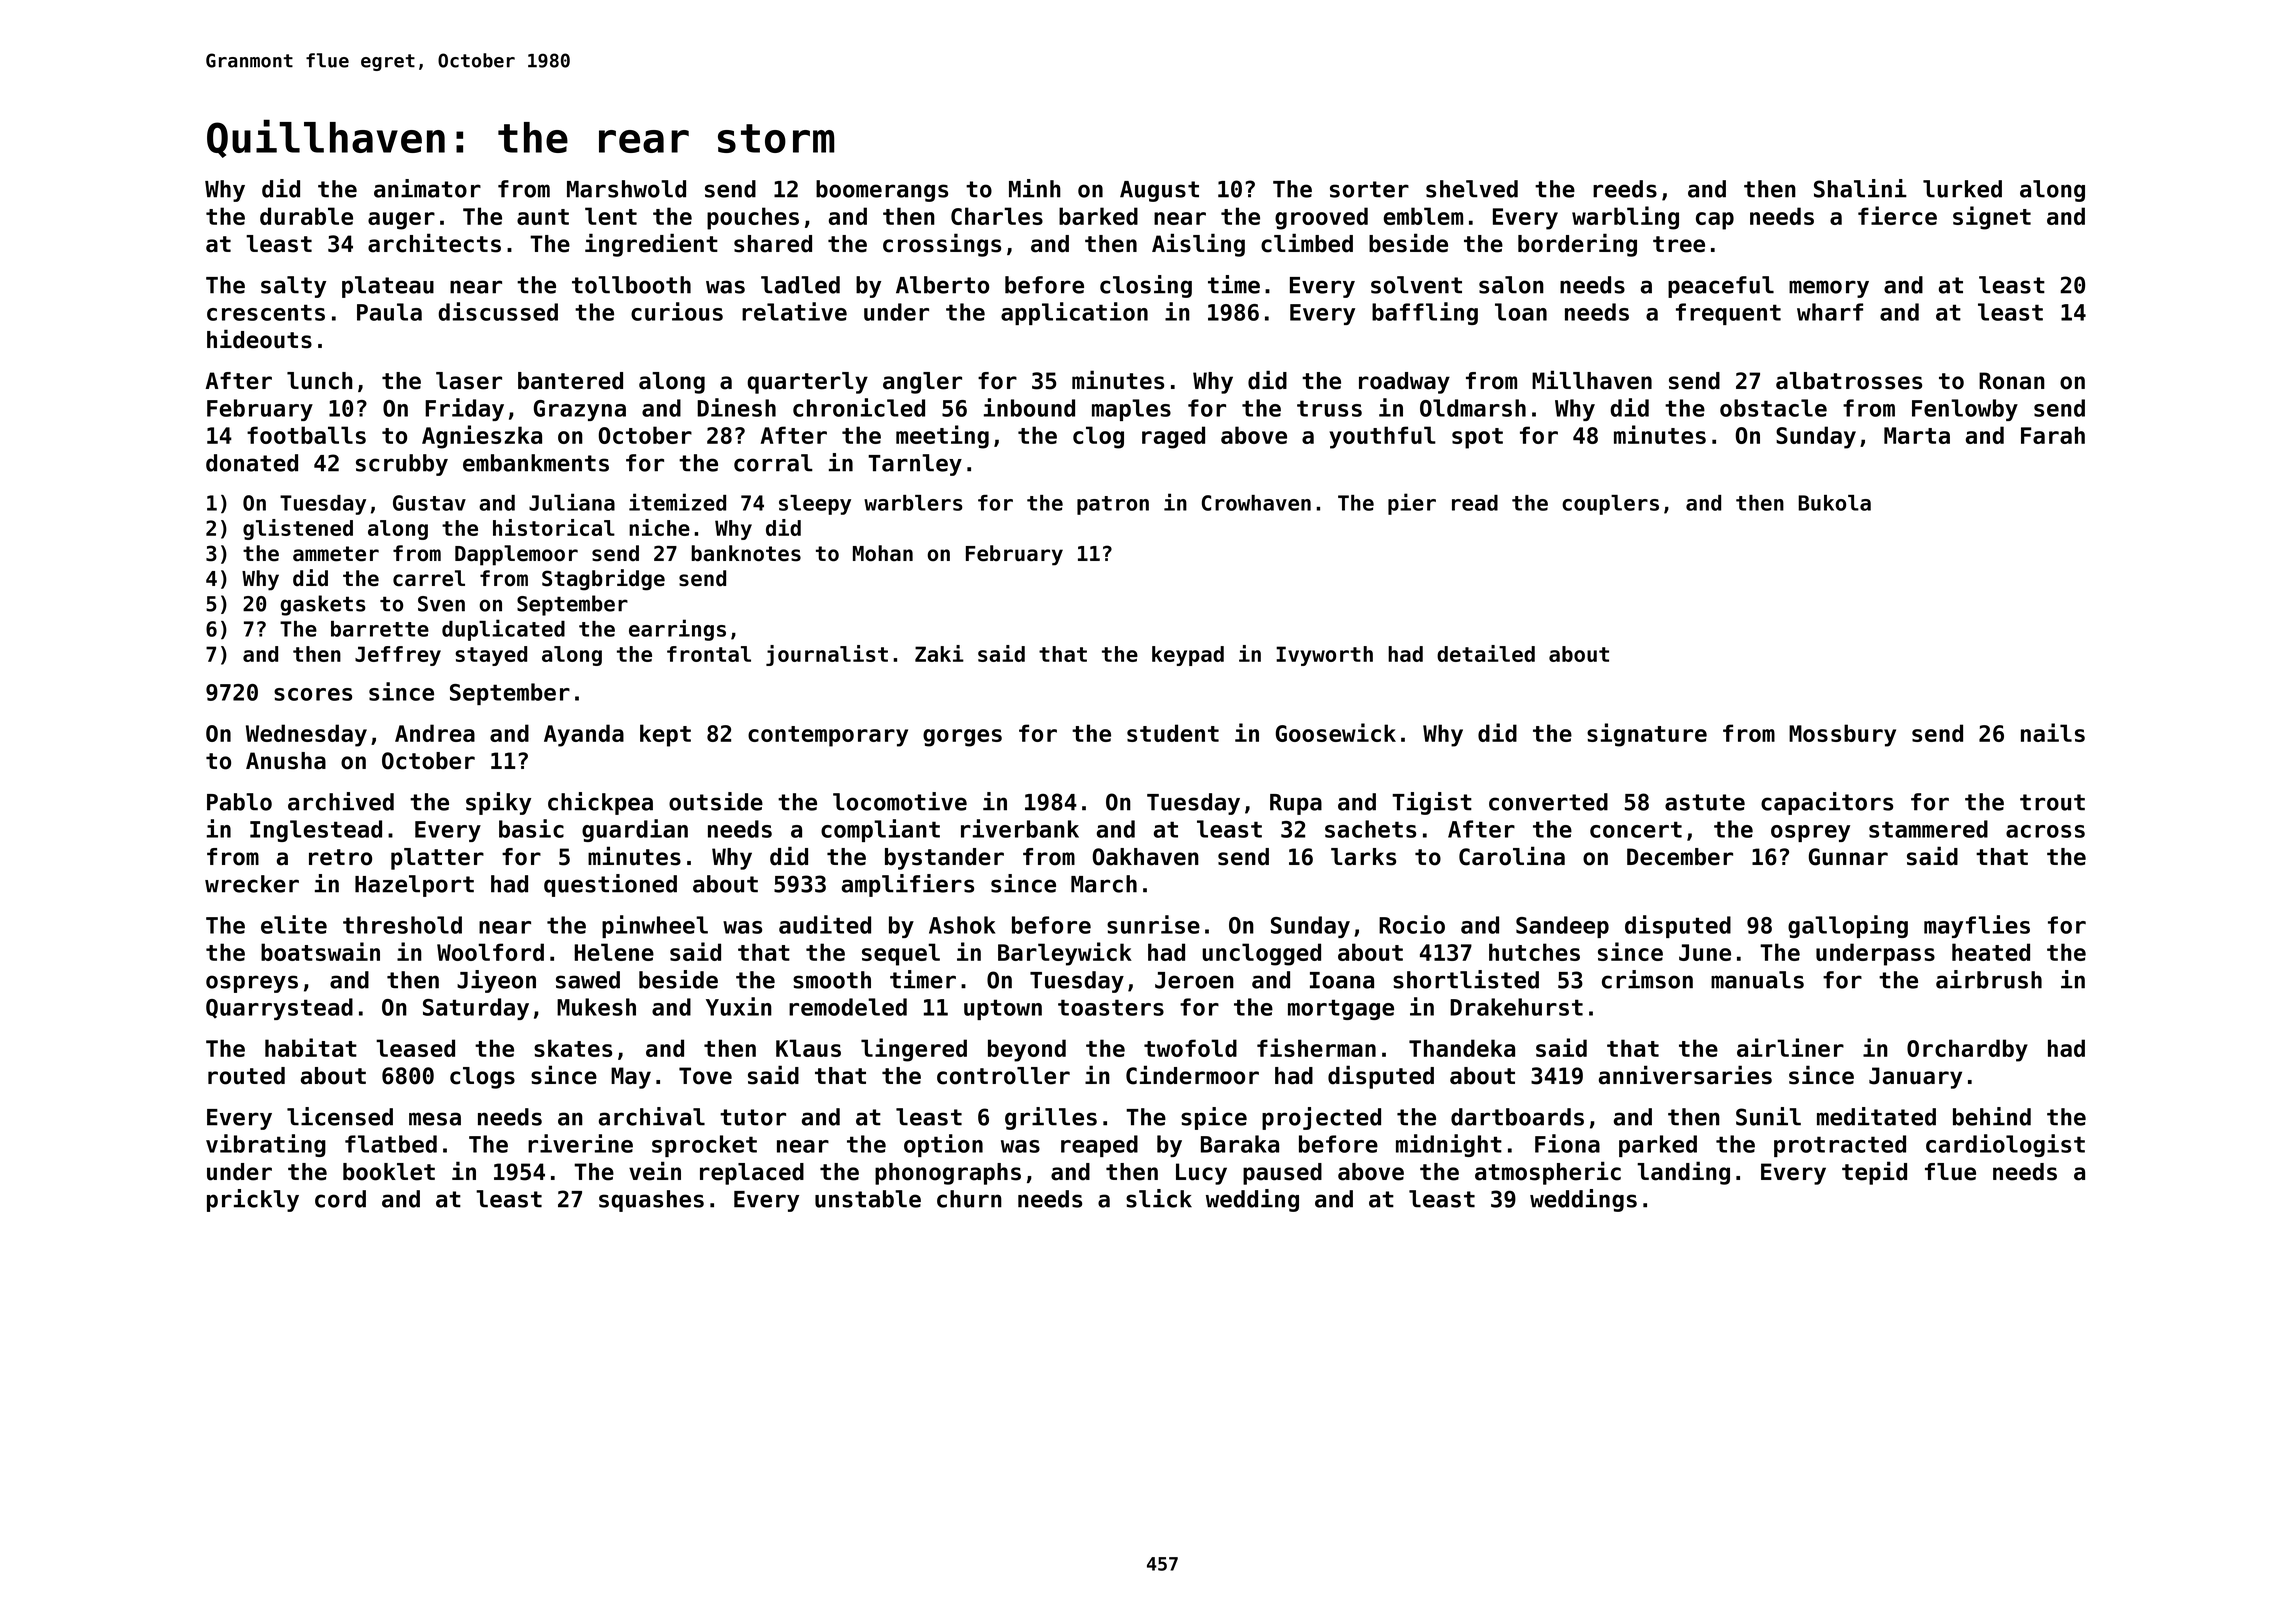  I want to click on August, so click(1159, 191).
